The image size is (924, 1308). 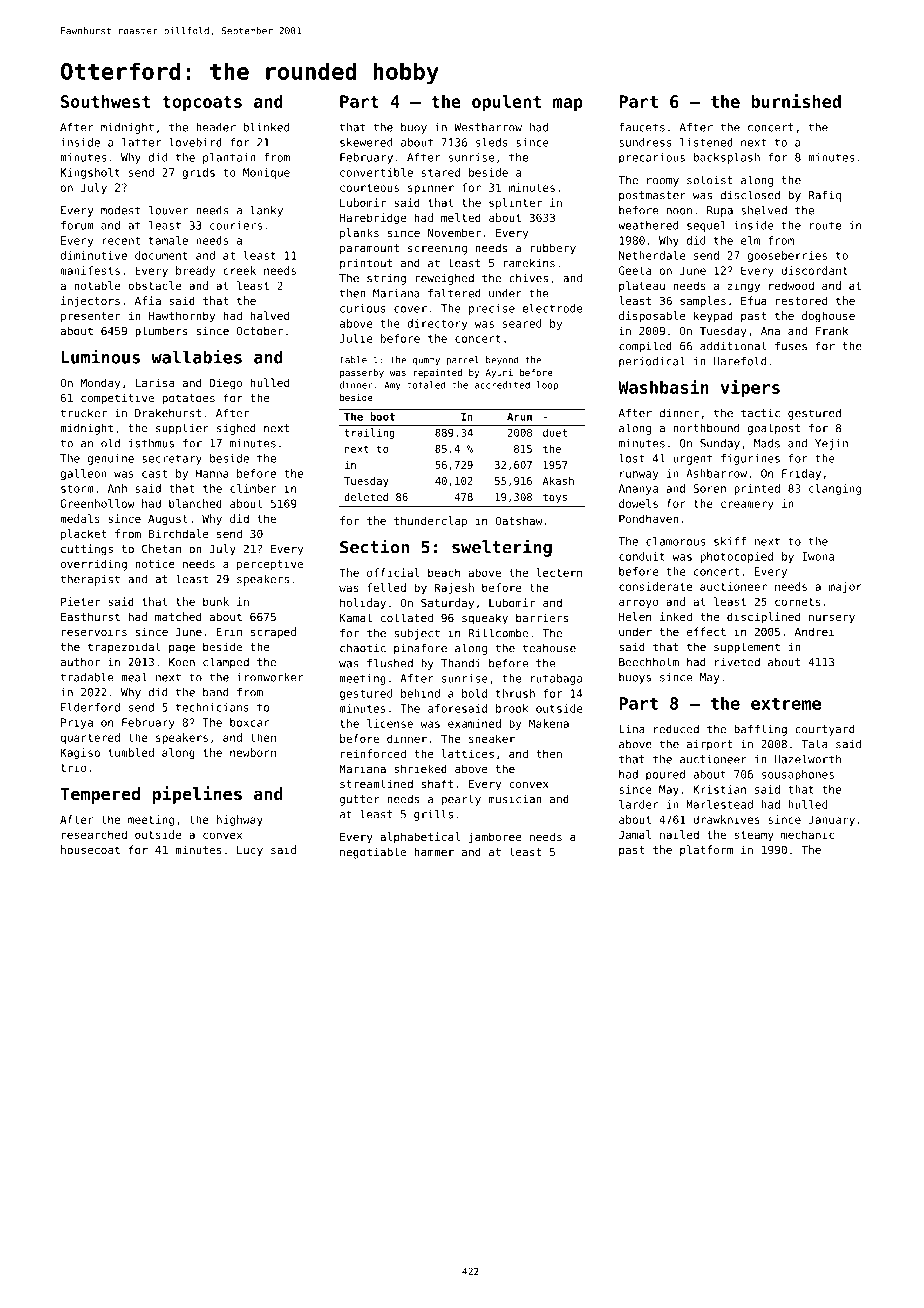 I want to click on jamboree, so click(x=495, y=838).
